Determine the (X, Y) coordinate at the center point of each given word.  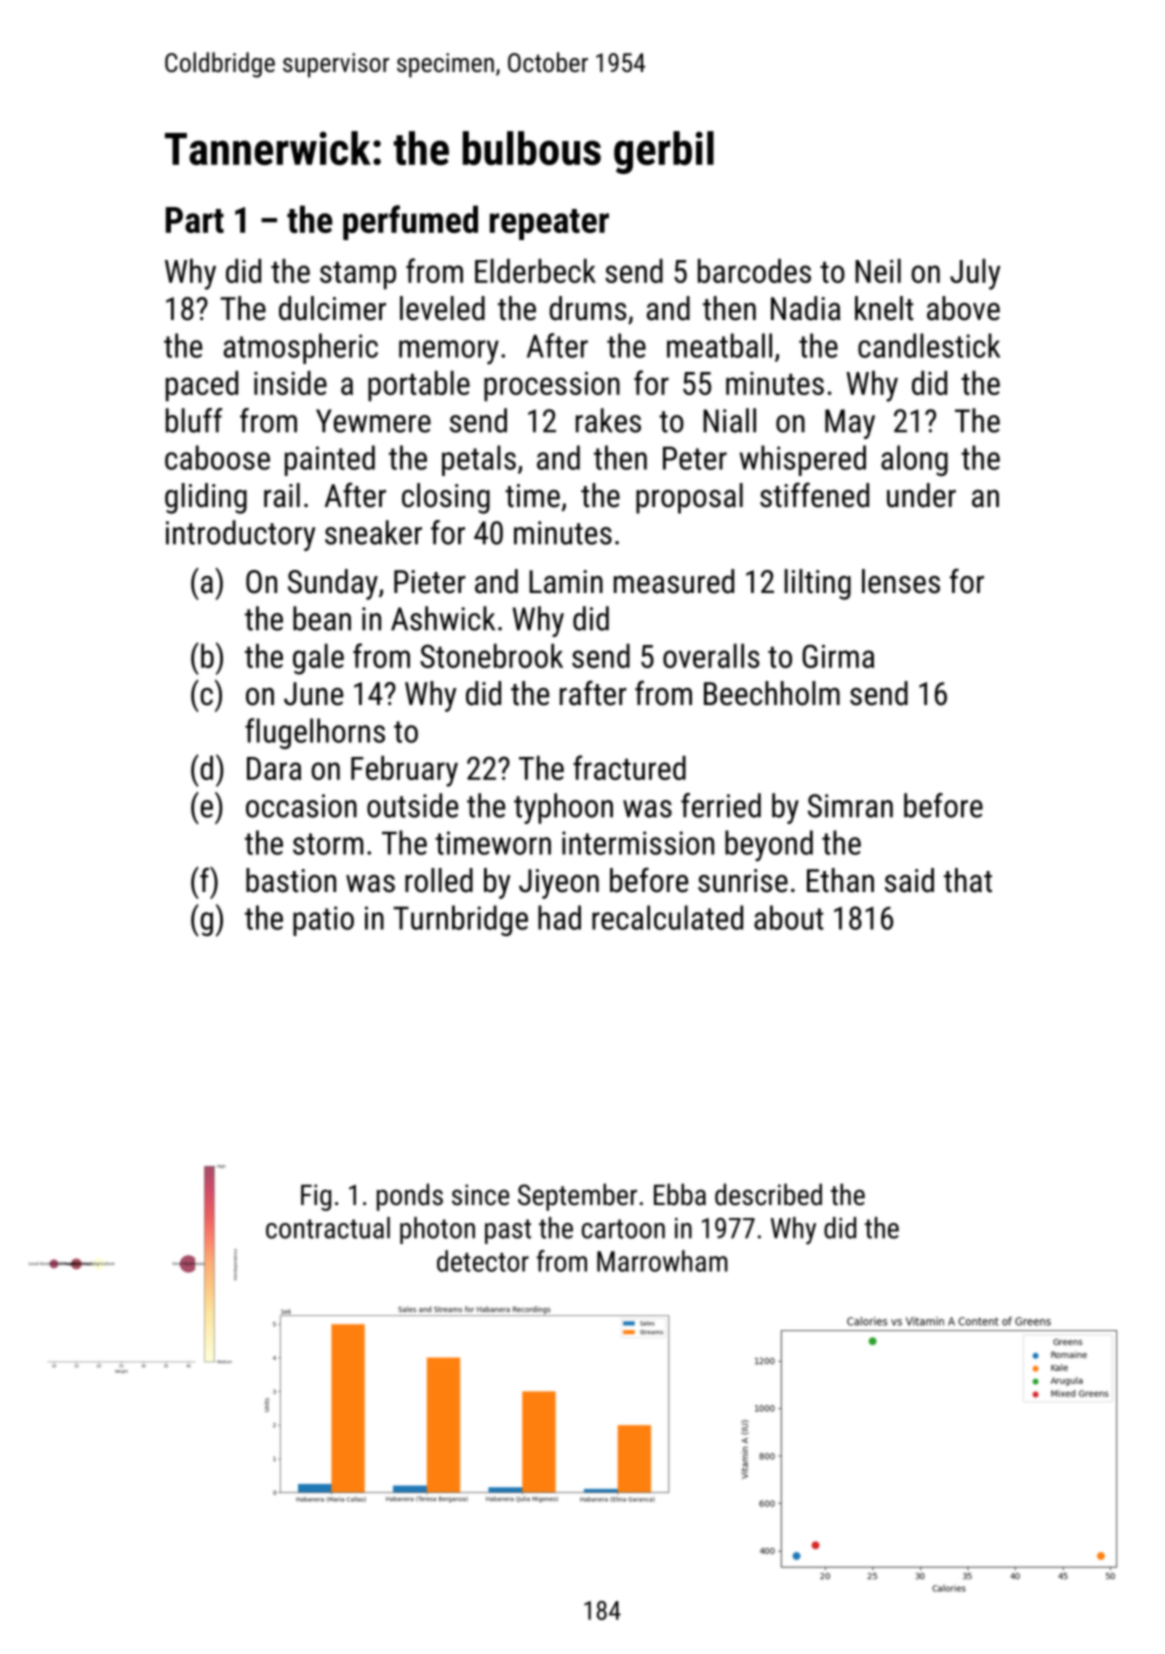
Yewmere (373, 421)
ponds (410, 1197)
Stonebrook (491, 656)
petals (479, 460)
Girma (838, 656)
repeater (549, 224)
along (914, 460)
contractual (328, 1228)
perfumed (410, 222)
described (768, 1194)
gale (318, 659)
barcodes (754, 271)
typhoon (563, 808)
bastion (291, 880)
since (480, 1195)
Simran (850, 806)
